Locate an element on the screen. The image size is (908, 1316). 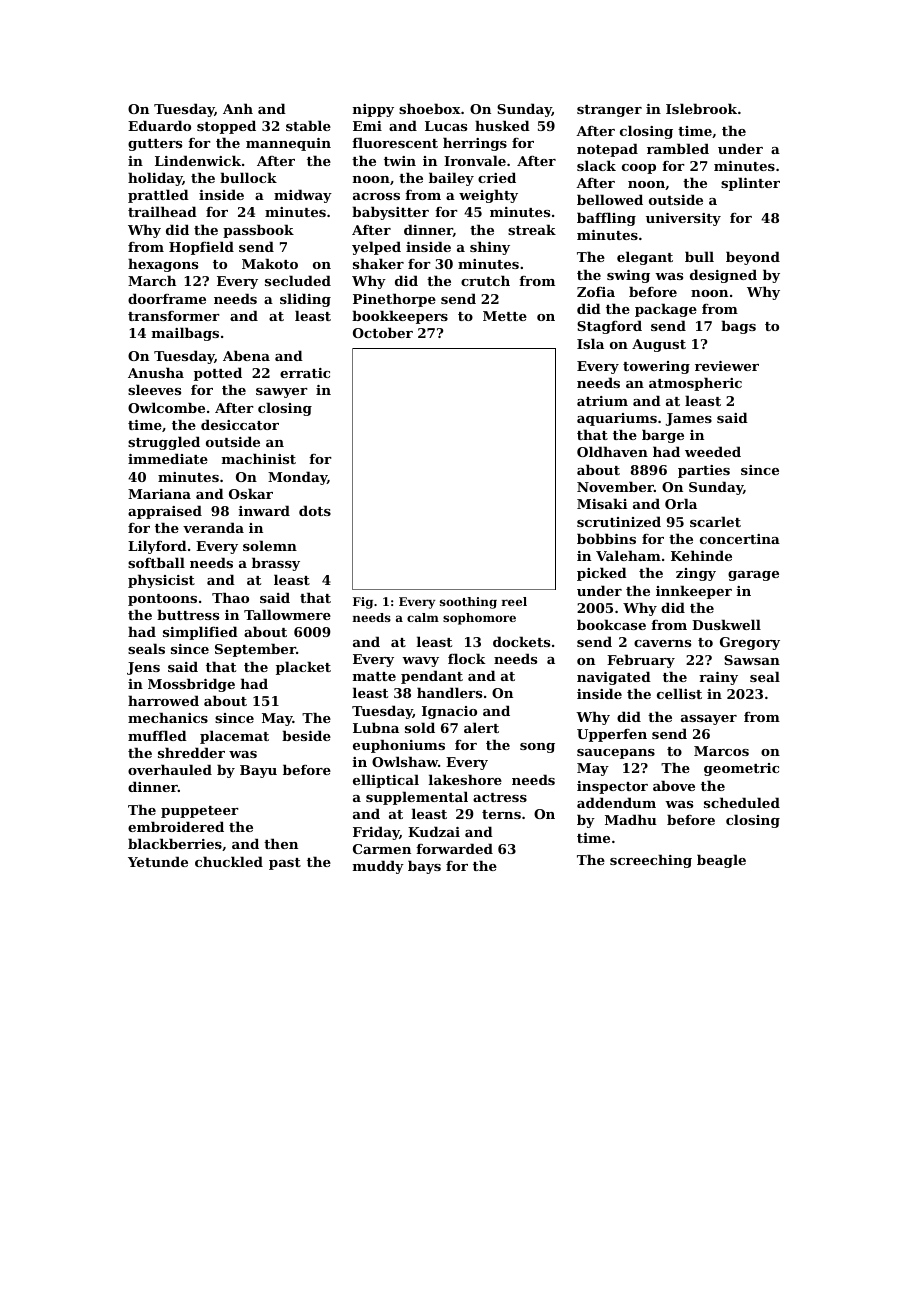
immediate is located at coordinates (168, 458).
